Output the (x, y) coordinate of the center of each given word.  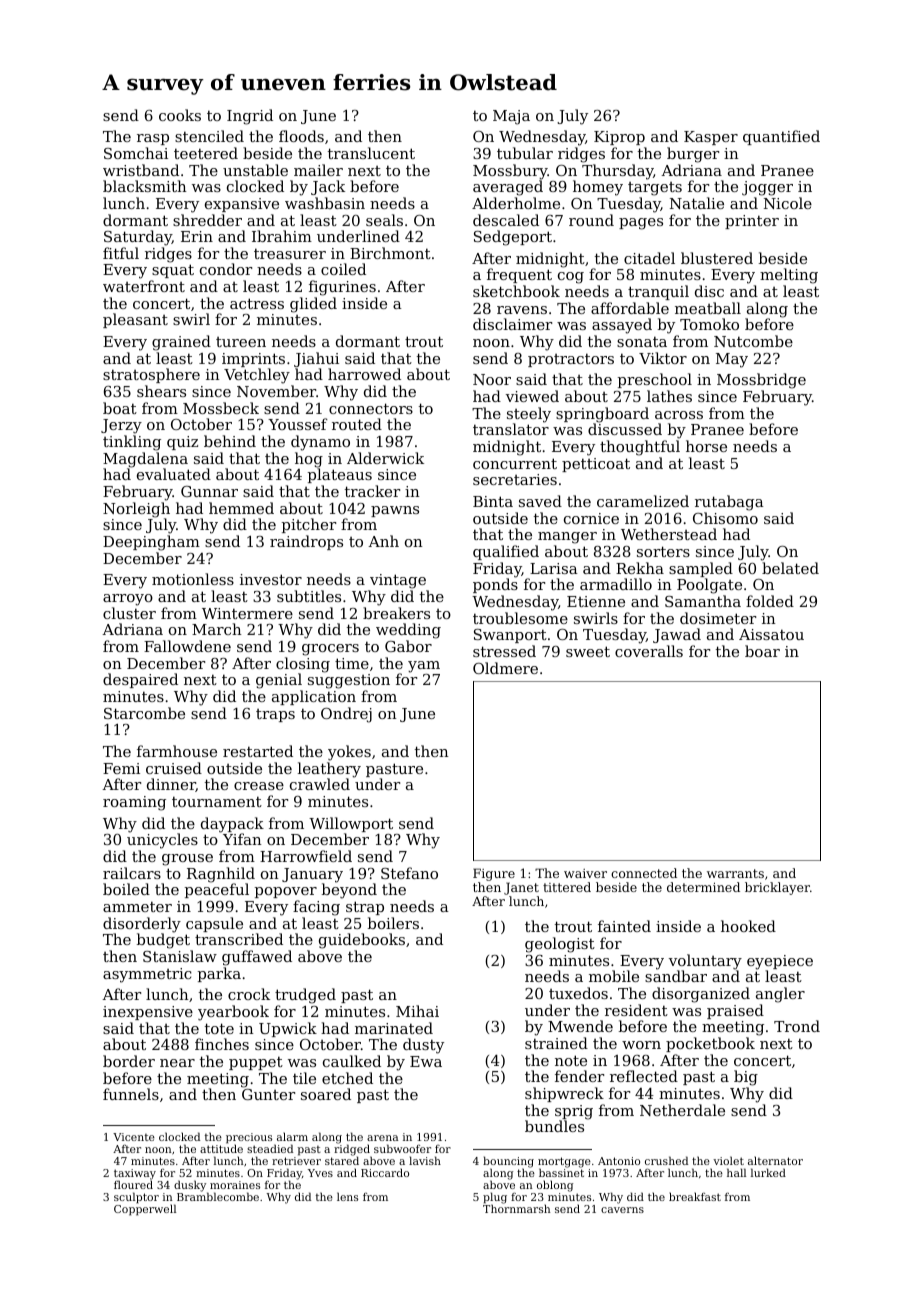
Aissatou (771, 634)
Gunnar (209, 491)
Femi (121, 768)
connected (644, 873)
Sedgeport (513, 238)
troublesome (520, 618)
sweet (588, 651)
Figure (494, 874)
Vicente (134, 1137)
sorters (663, 551)
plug (495, 1198)
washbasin (325, 203)
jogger (767, 188)
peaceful (217, 890)
